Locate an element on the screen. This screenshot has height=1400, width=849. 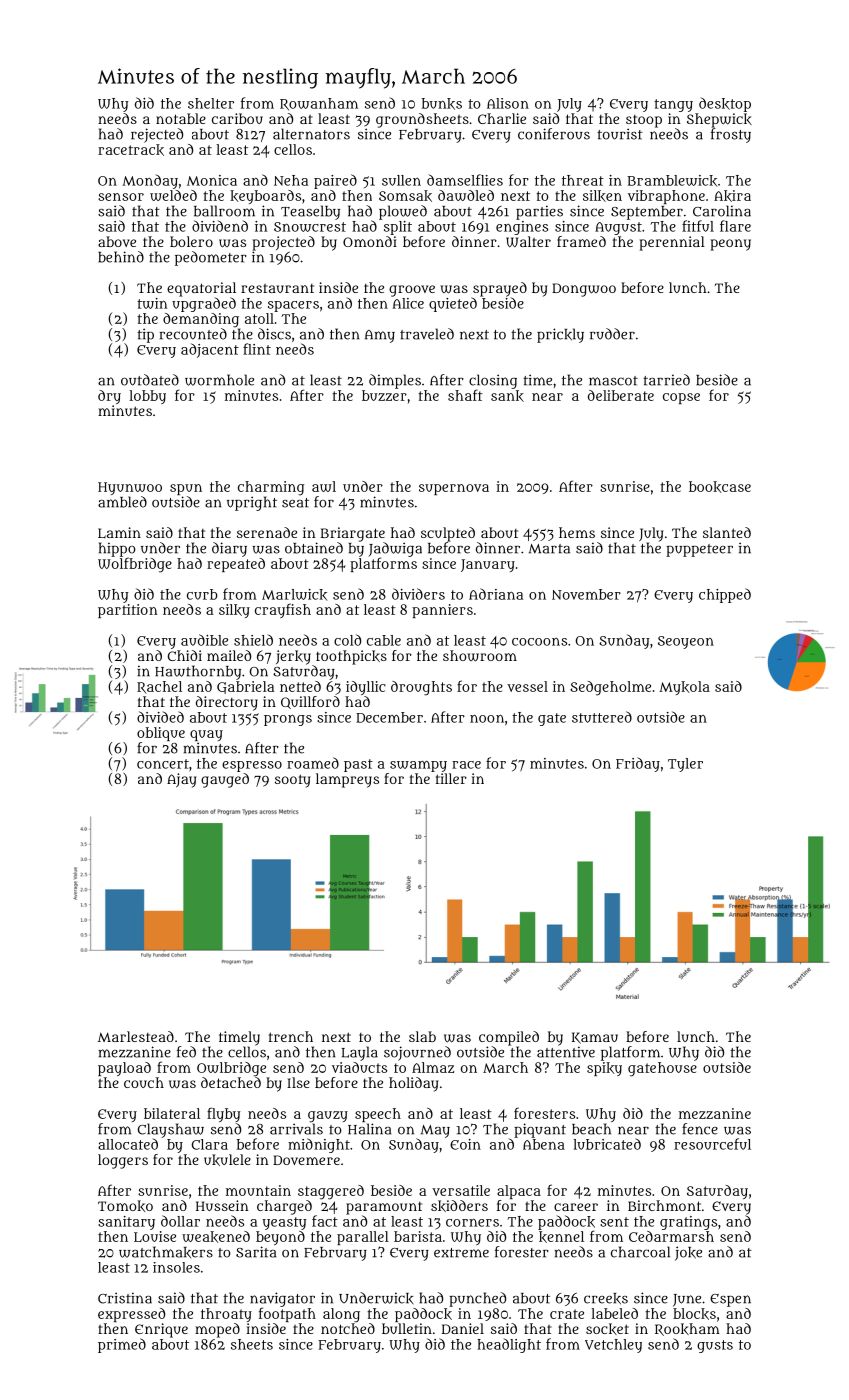
Birchmont is located at coordinates (664, 1205).
